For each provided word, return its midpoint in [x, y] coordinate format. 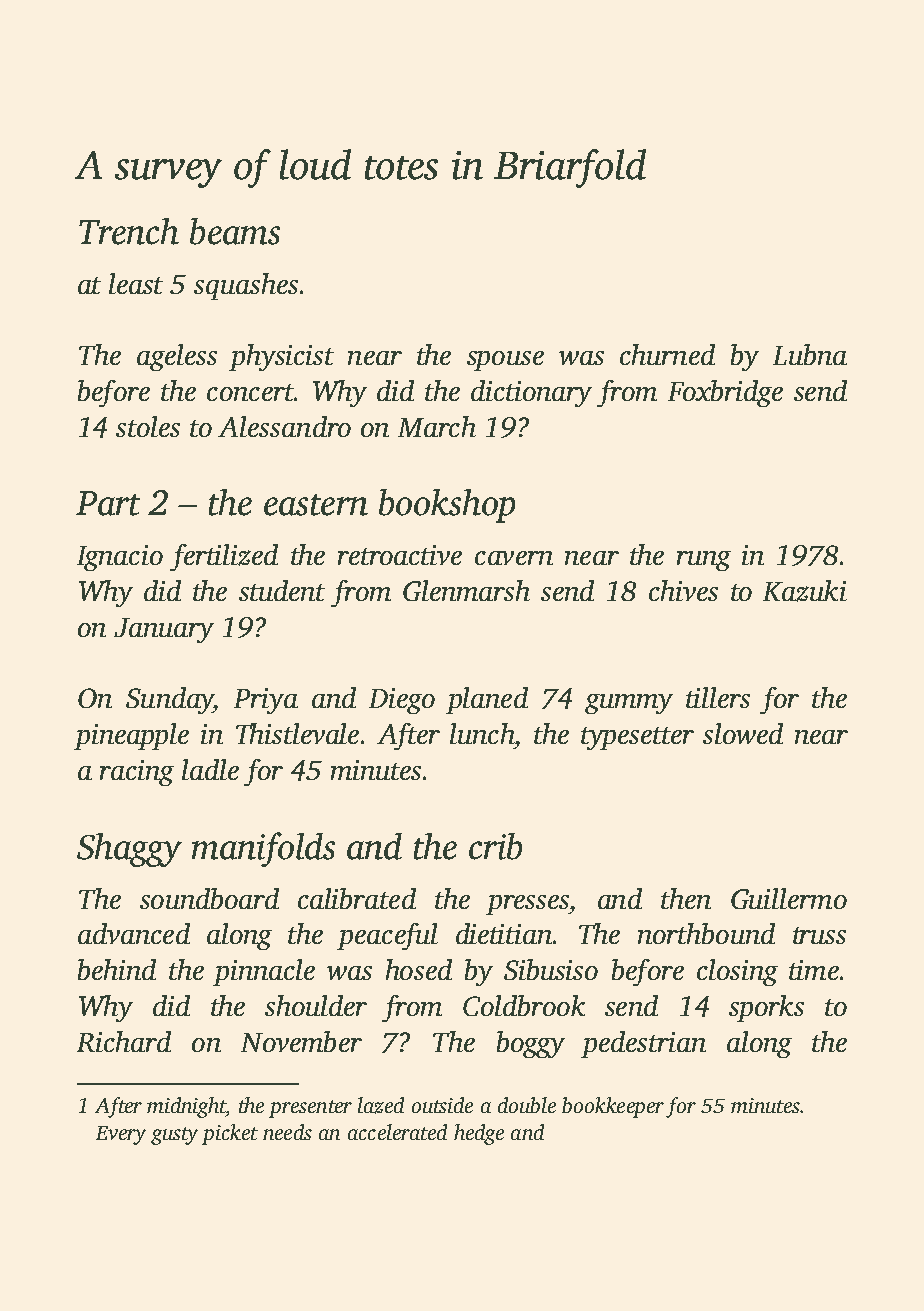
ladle [210, 769]
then [686, 898]
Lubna [810, 354]
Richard [124, 1041]
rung [704, 561]
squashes [246, 286]
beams [235, 231]
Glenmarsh [466, 590]
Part [108, 503]
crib [495, 846]
